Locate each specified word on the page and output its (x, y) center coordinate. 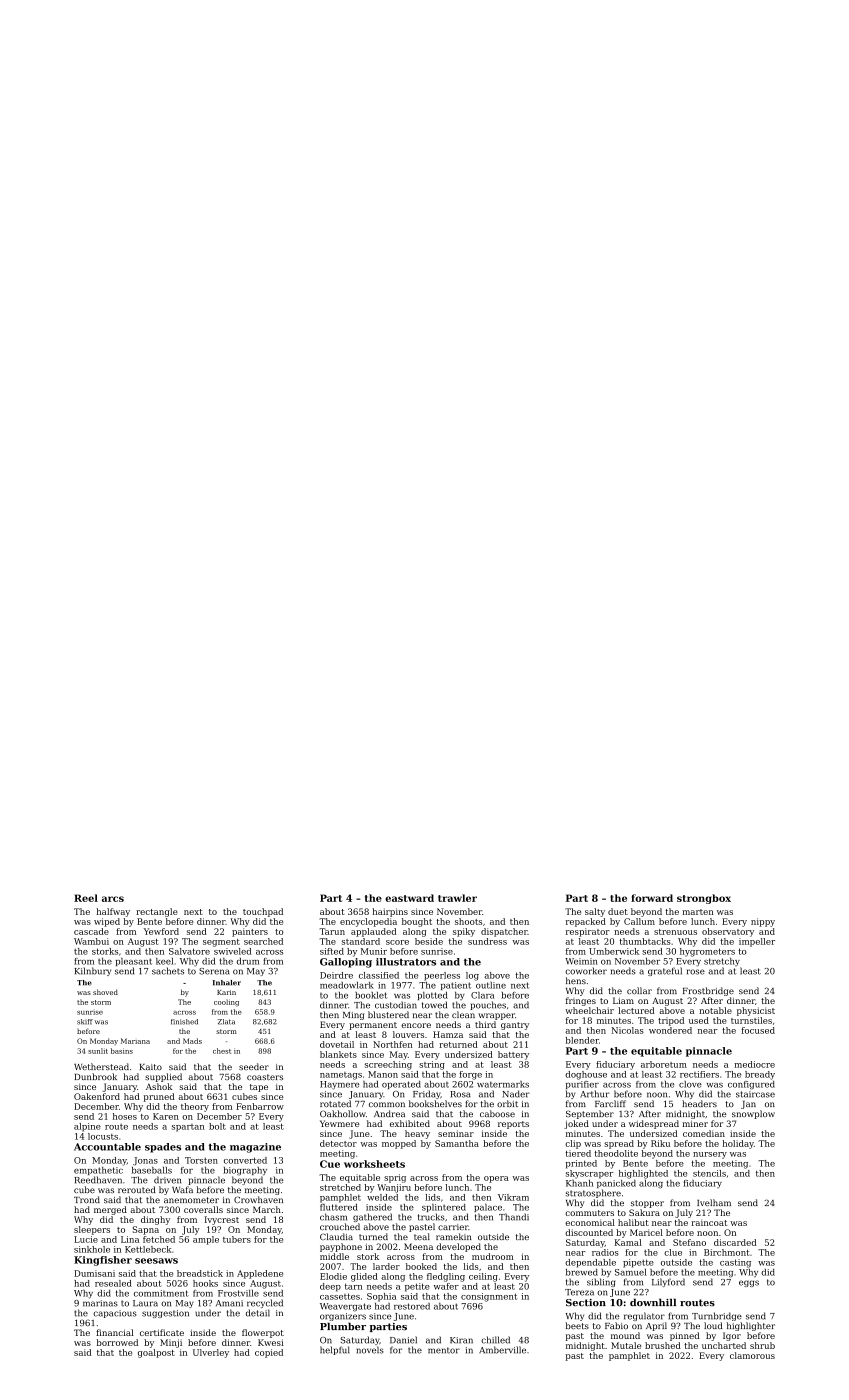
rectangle (157, 912)
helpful (335, 1350)
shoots (468, 921)
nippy (763, 922)
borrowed (117, 1342)
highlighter (751, 1326)
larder (386, 1266)
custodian (396, 1005)
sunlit (98, 1051)
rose (696, 972)
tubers (237, 1239)
